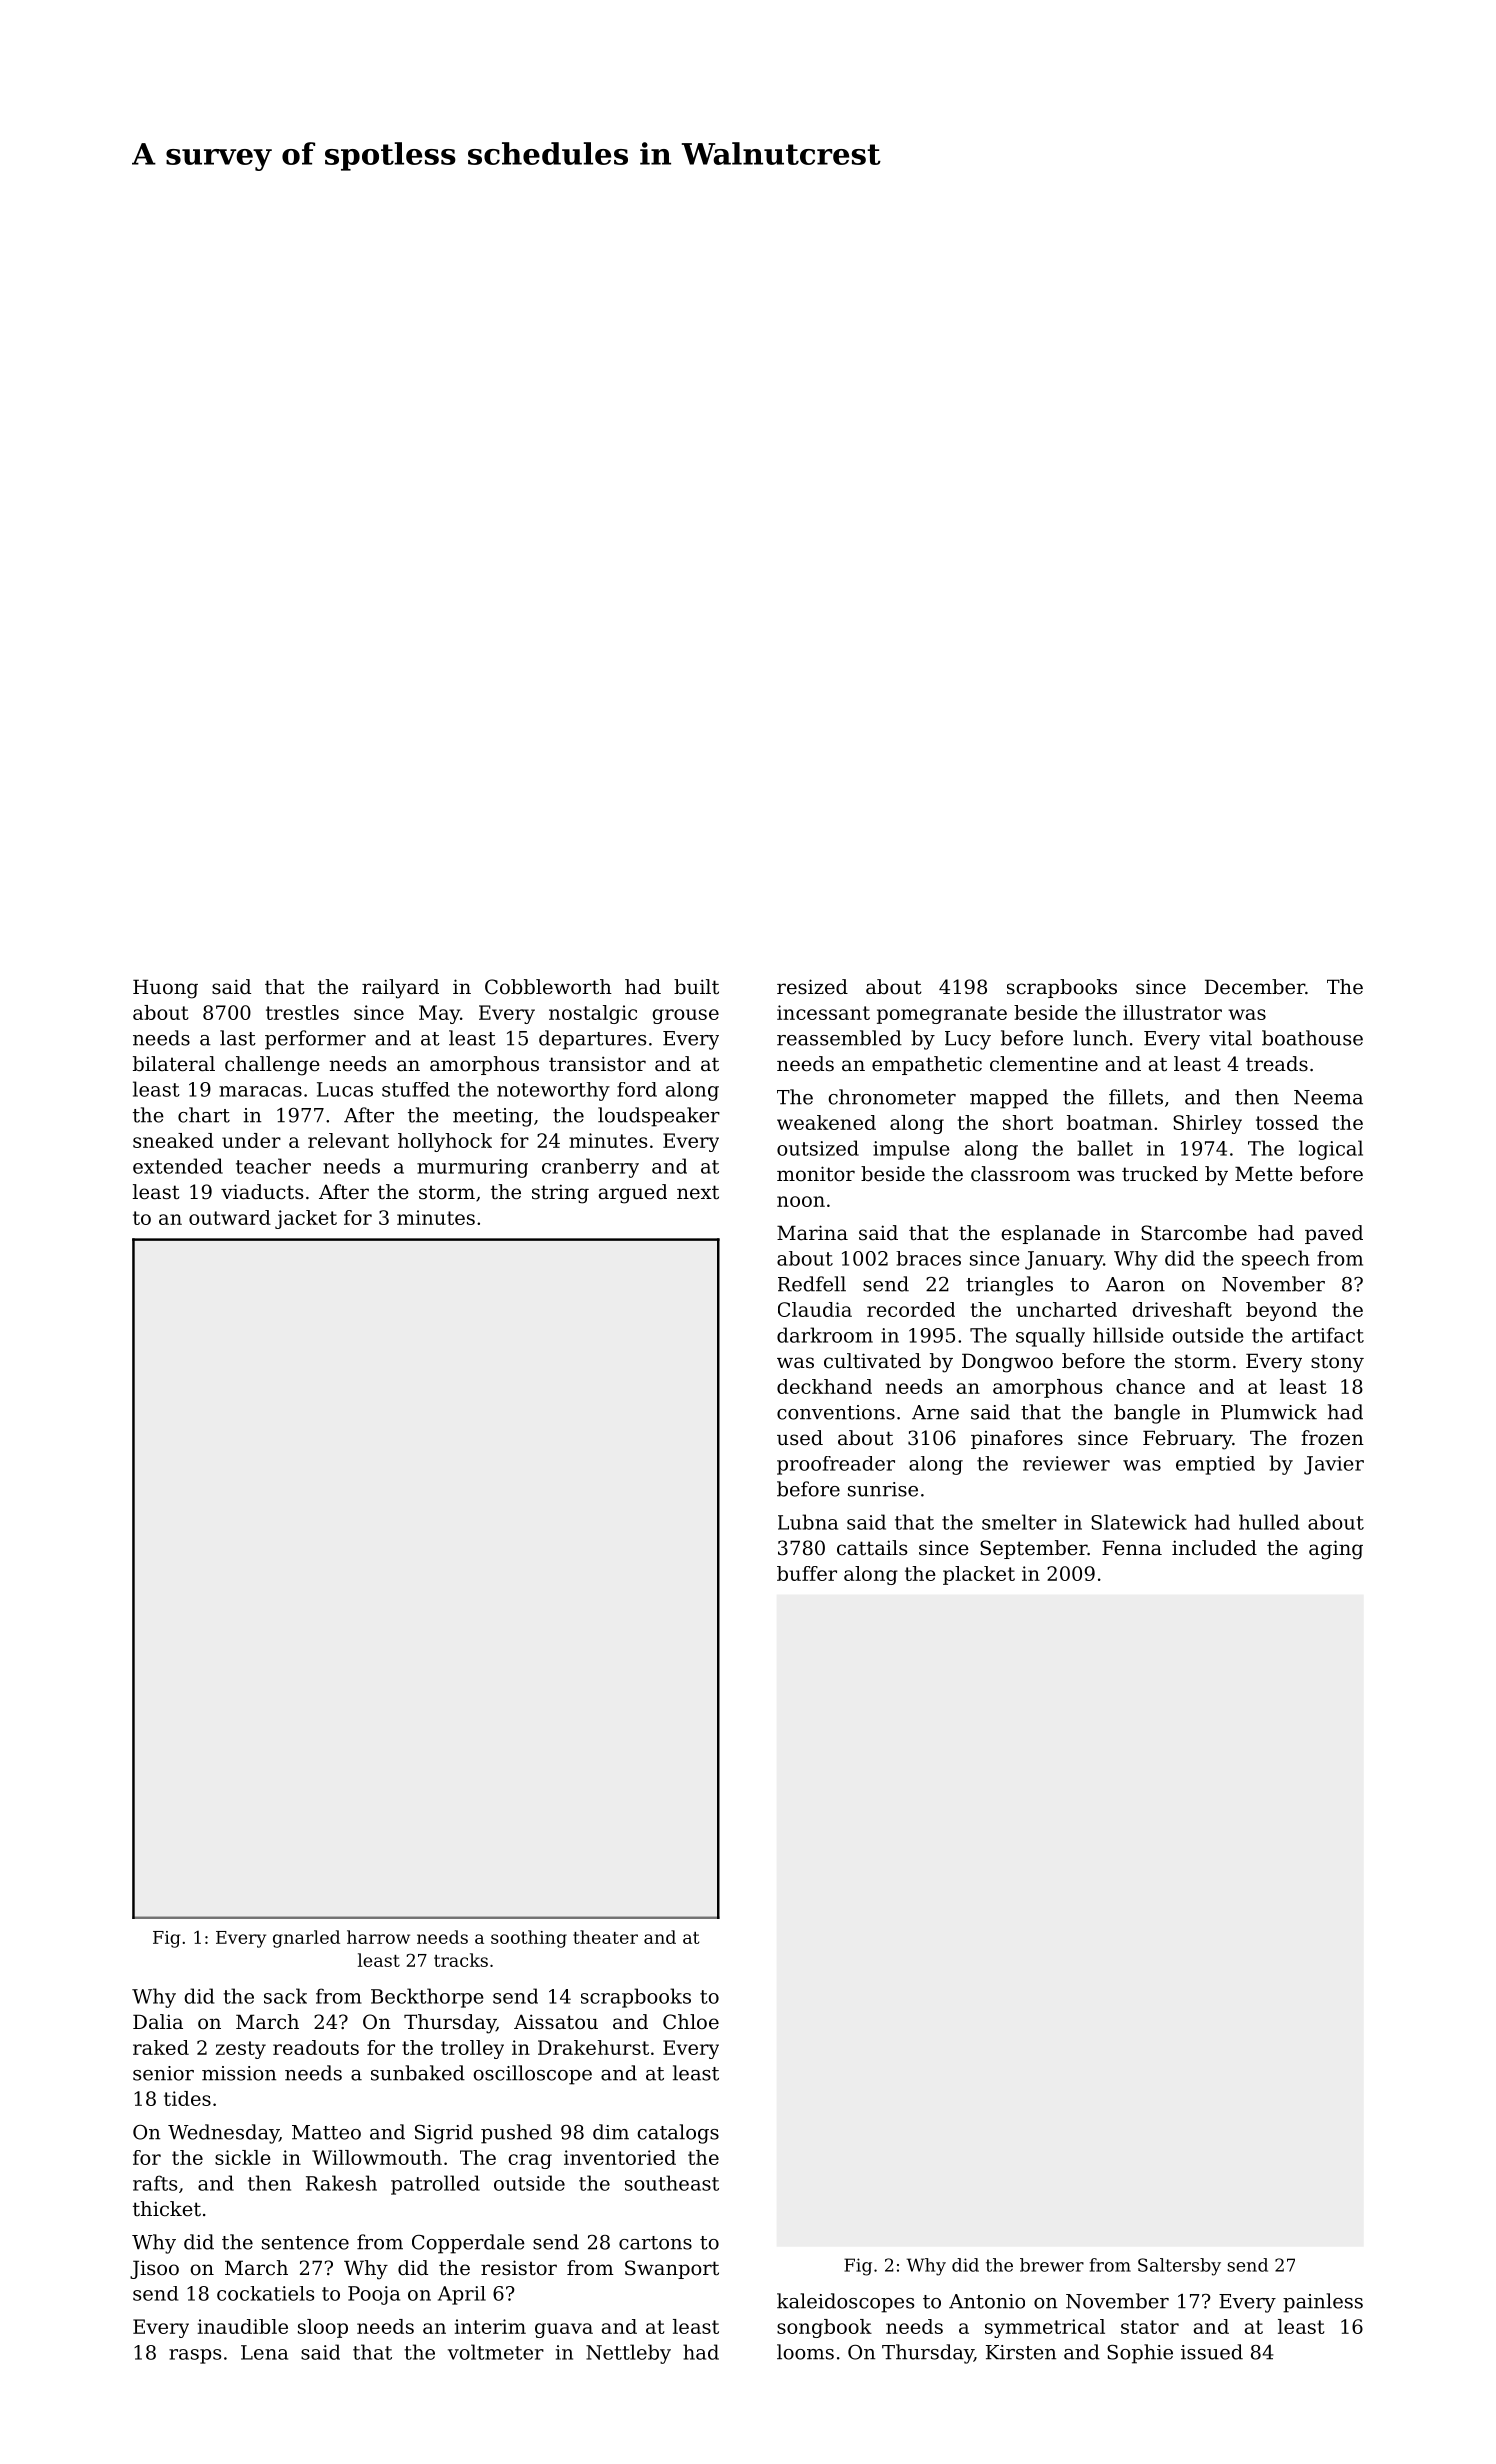  Describe the element at coordinates (696, 987) in the screenshot. I see `built` at that location.
